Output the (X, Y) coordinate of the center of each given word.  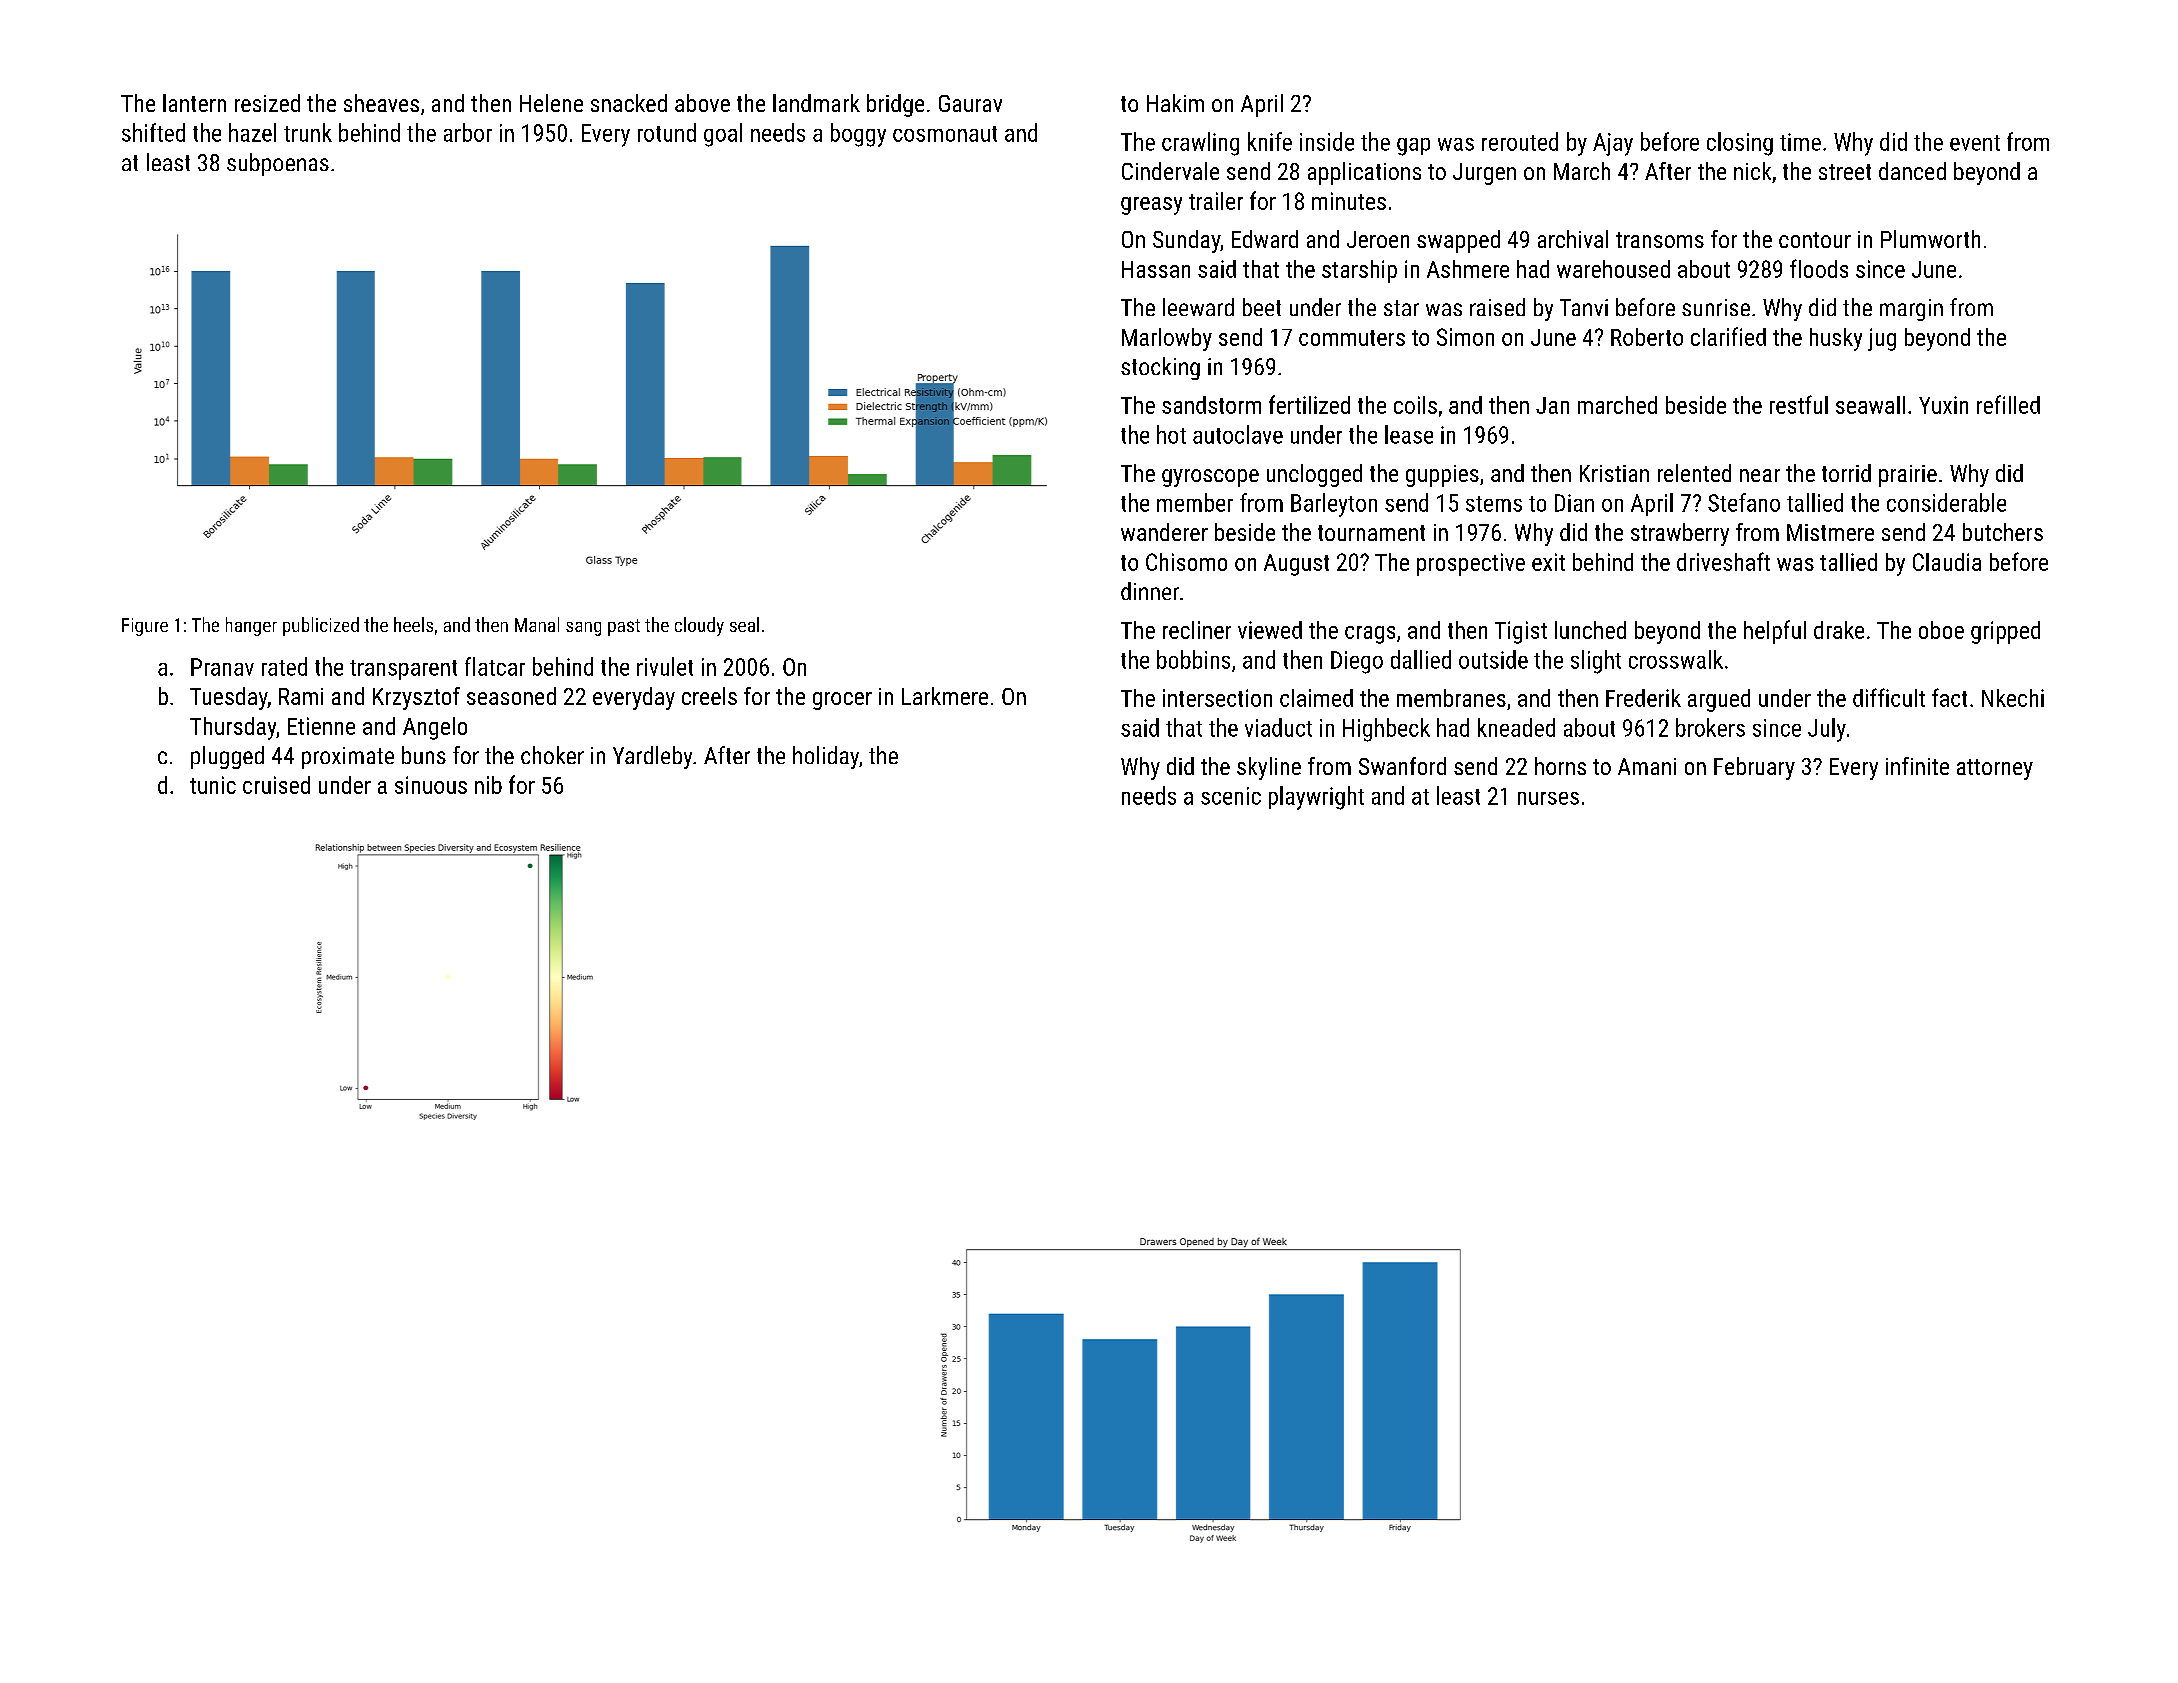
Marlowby (1167, 339)
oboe (1941, 630)
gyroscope (1210, 478)
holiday (826, 757)
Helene (551, 103)
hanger (251, 626)
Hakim (1175, 103)
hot (1171, 434)
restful (1799, 404)
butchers (2003, 532)
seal (744, 624)
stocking (1160, 368)
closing (1740, 144)
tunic (213, 785)
